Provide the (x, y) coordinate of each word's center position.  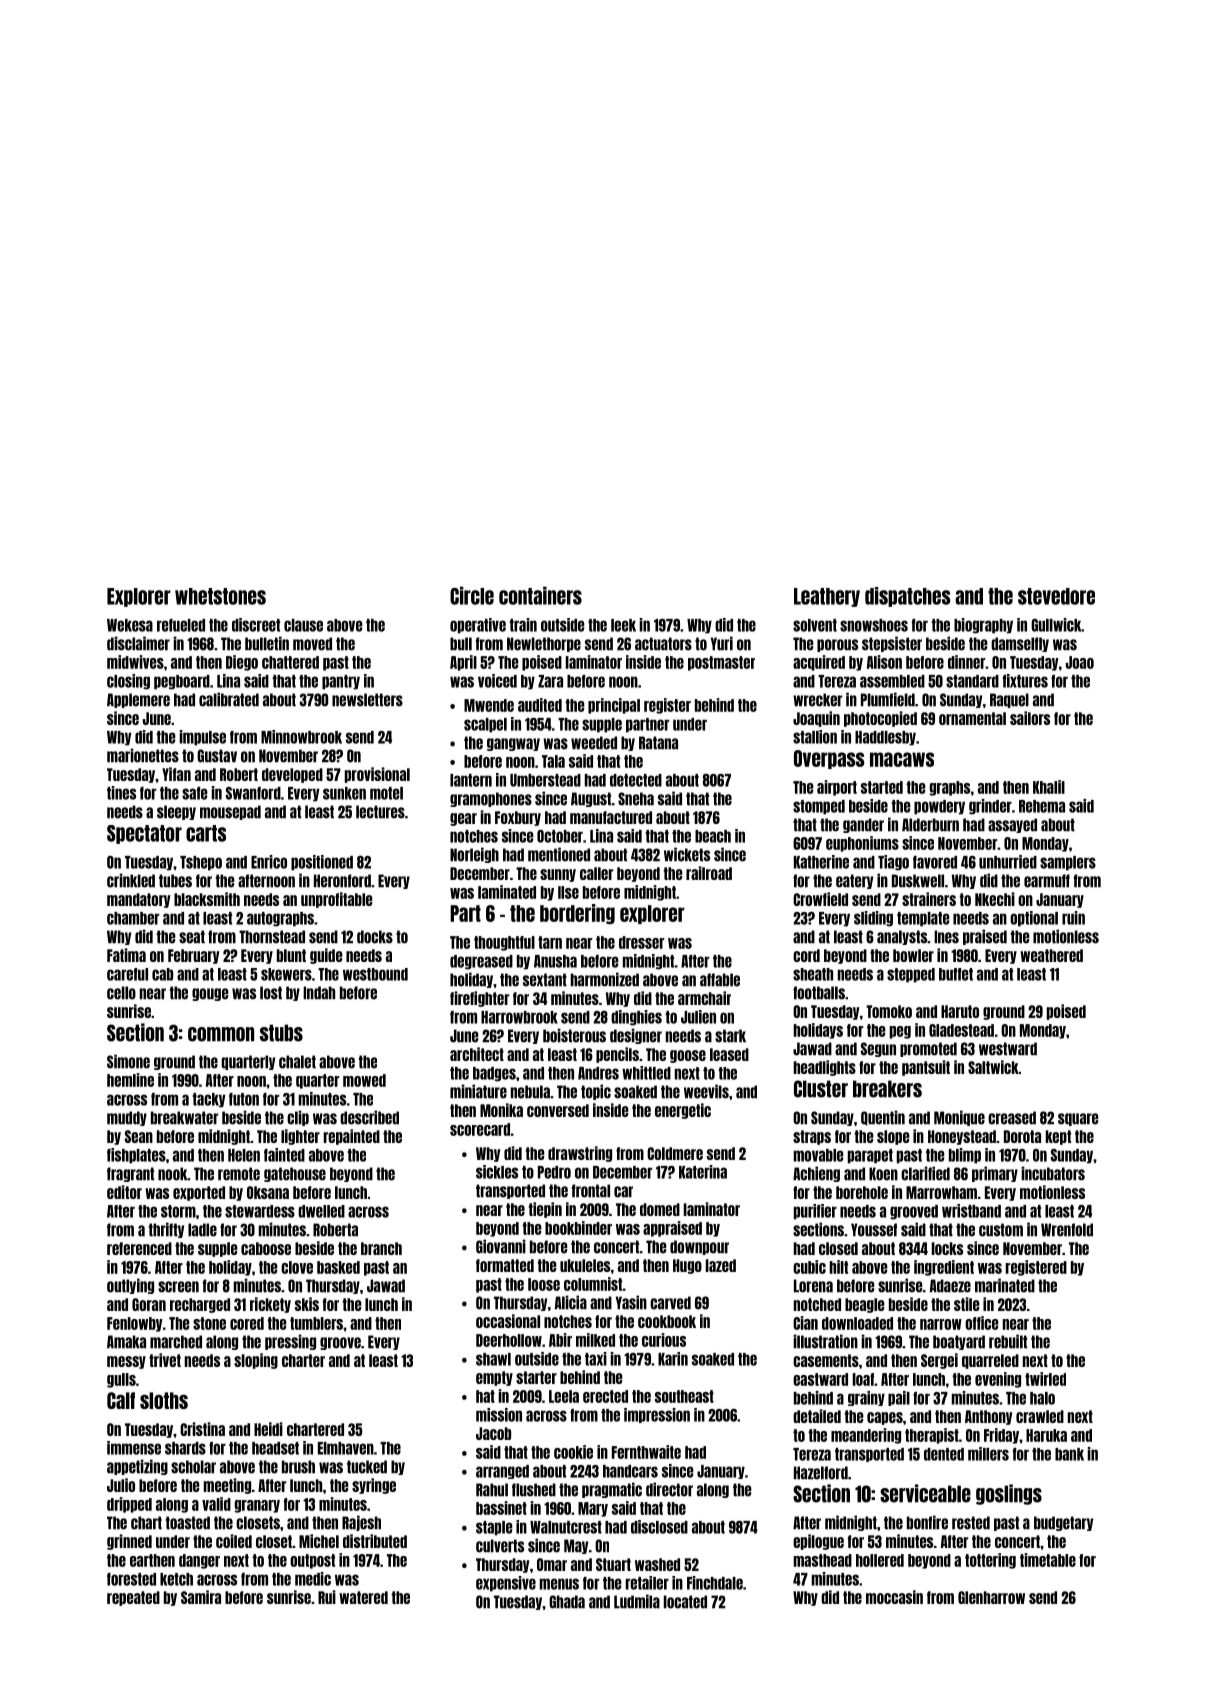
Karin (673, 1359)
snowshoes (874, 625)
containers (540, 595)
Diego (242, 663)
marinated (1005, 1285)
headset (275, 1448)
